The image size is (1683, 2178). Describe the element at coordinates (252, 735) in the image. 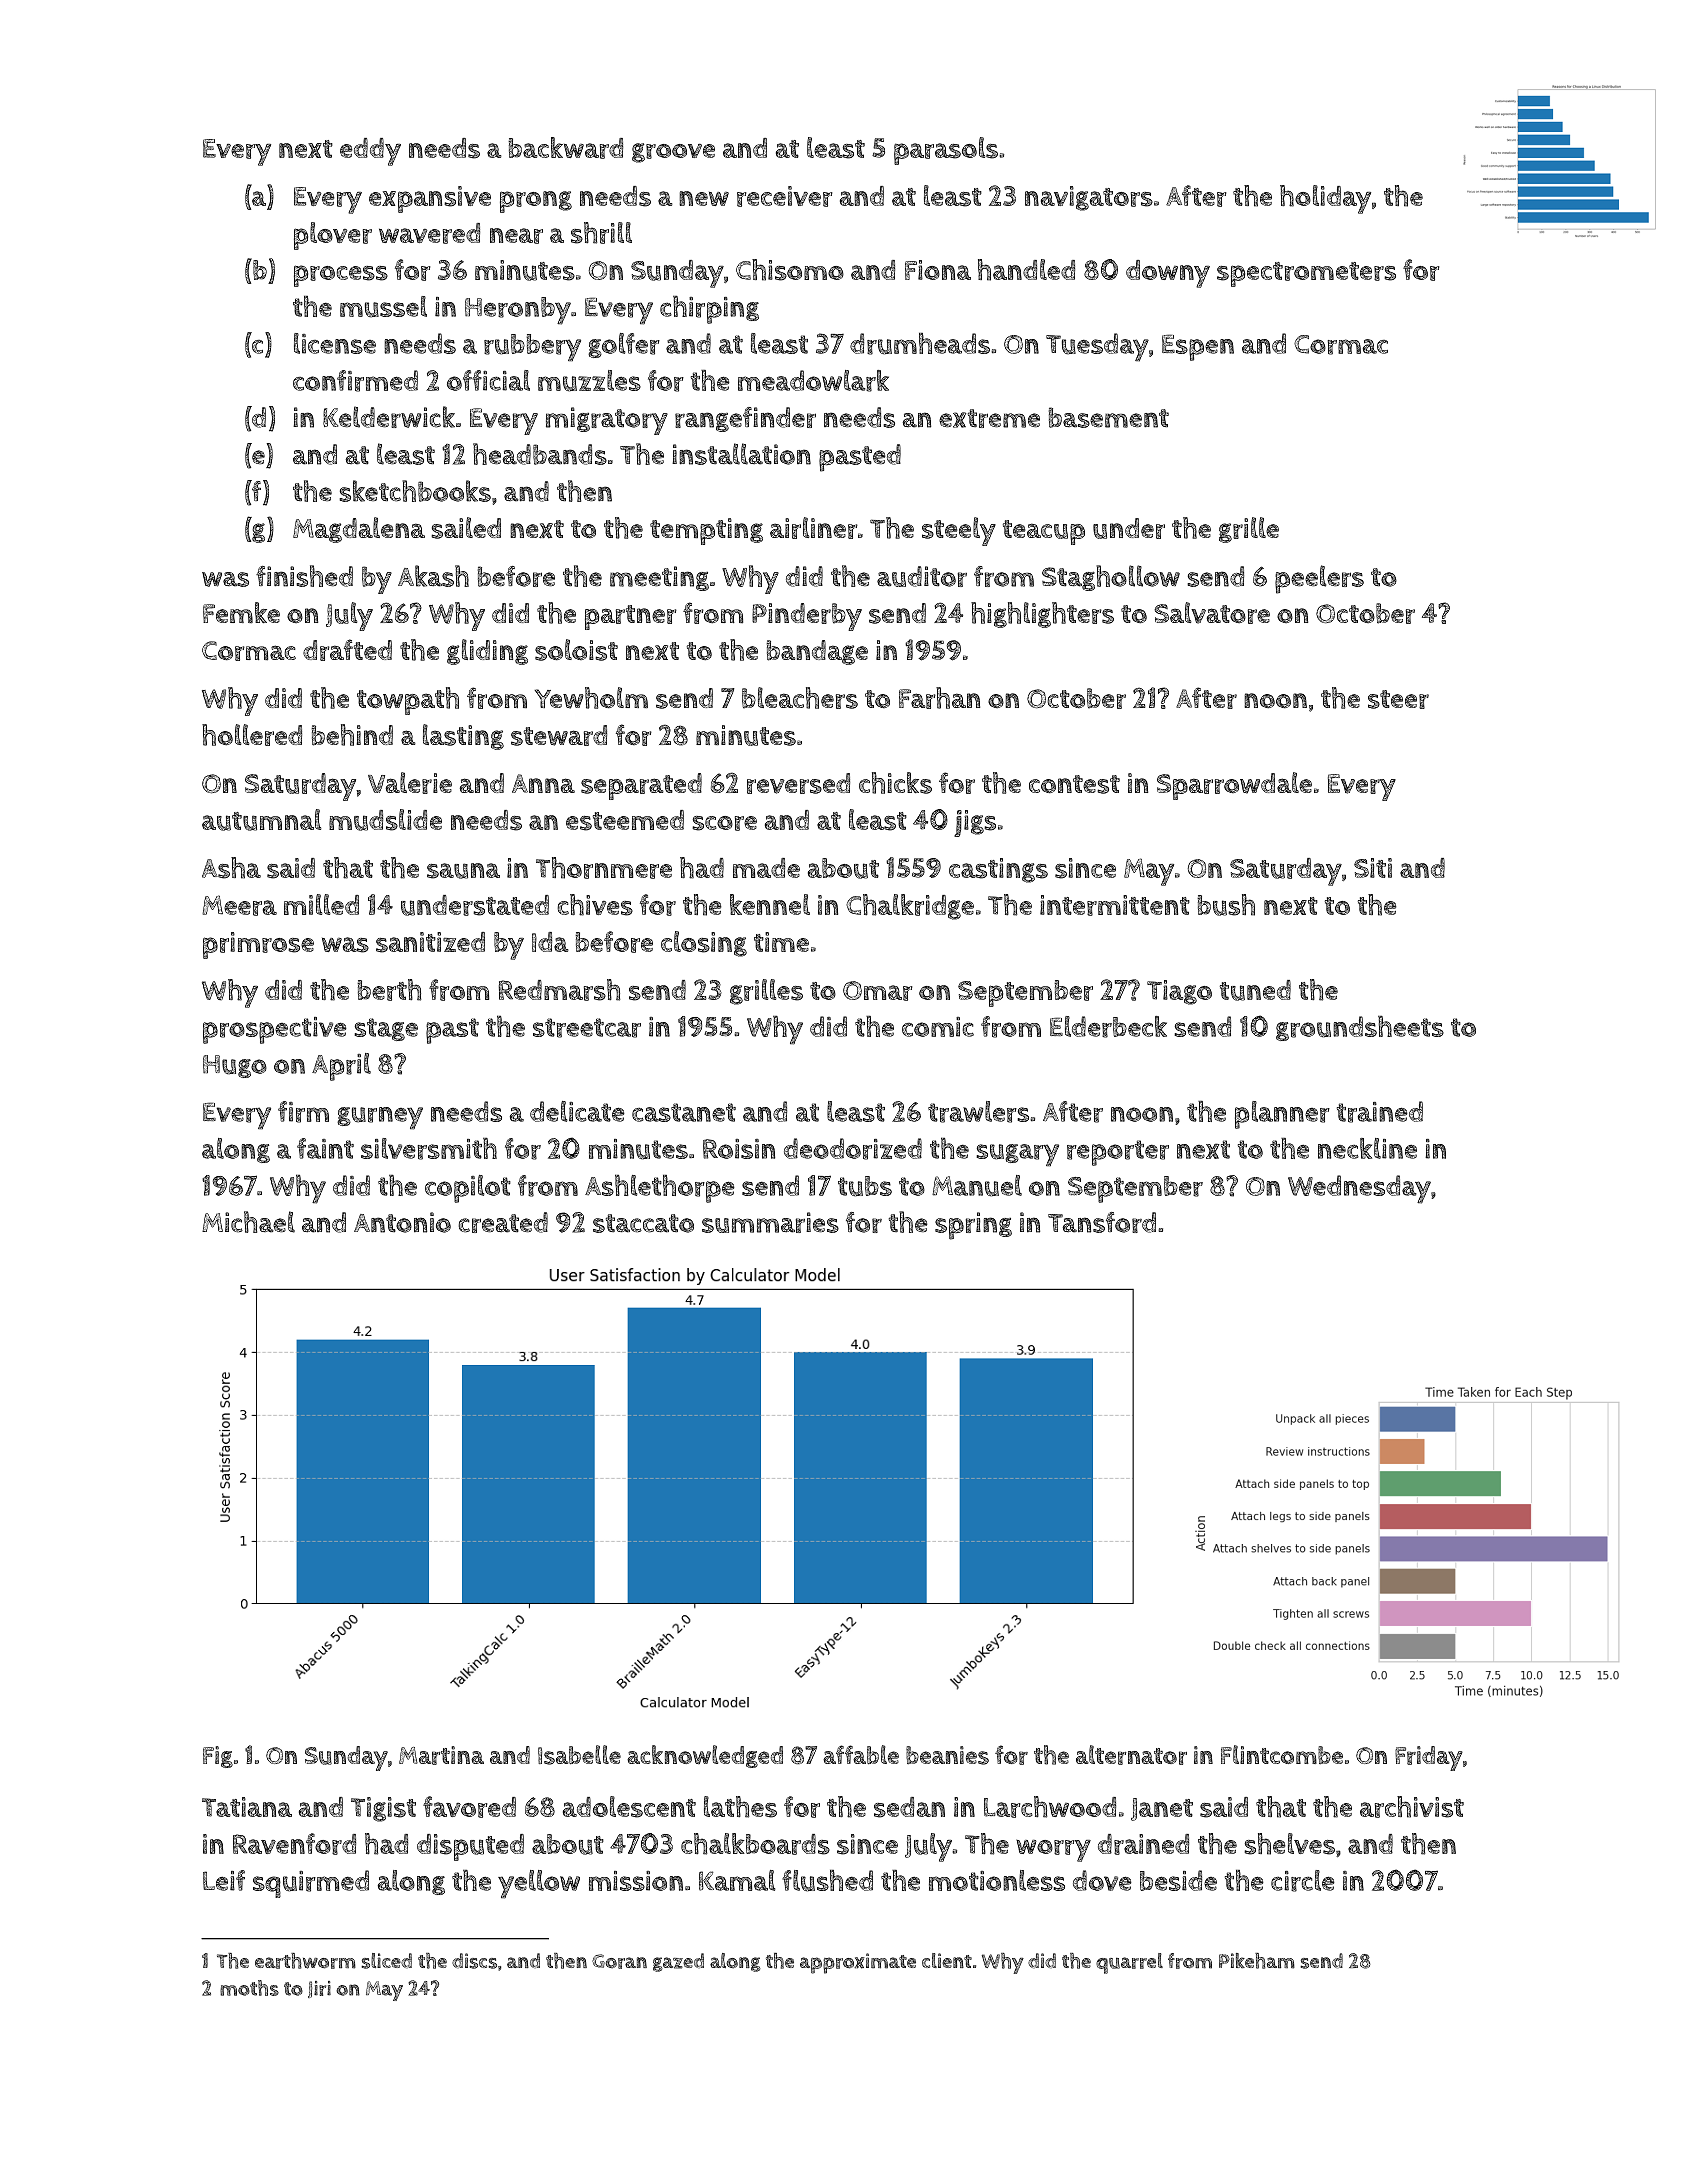

I see `hollered` at that location.
